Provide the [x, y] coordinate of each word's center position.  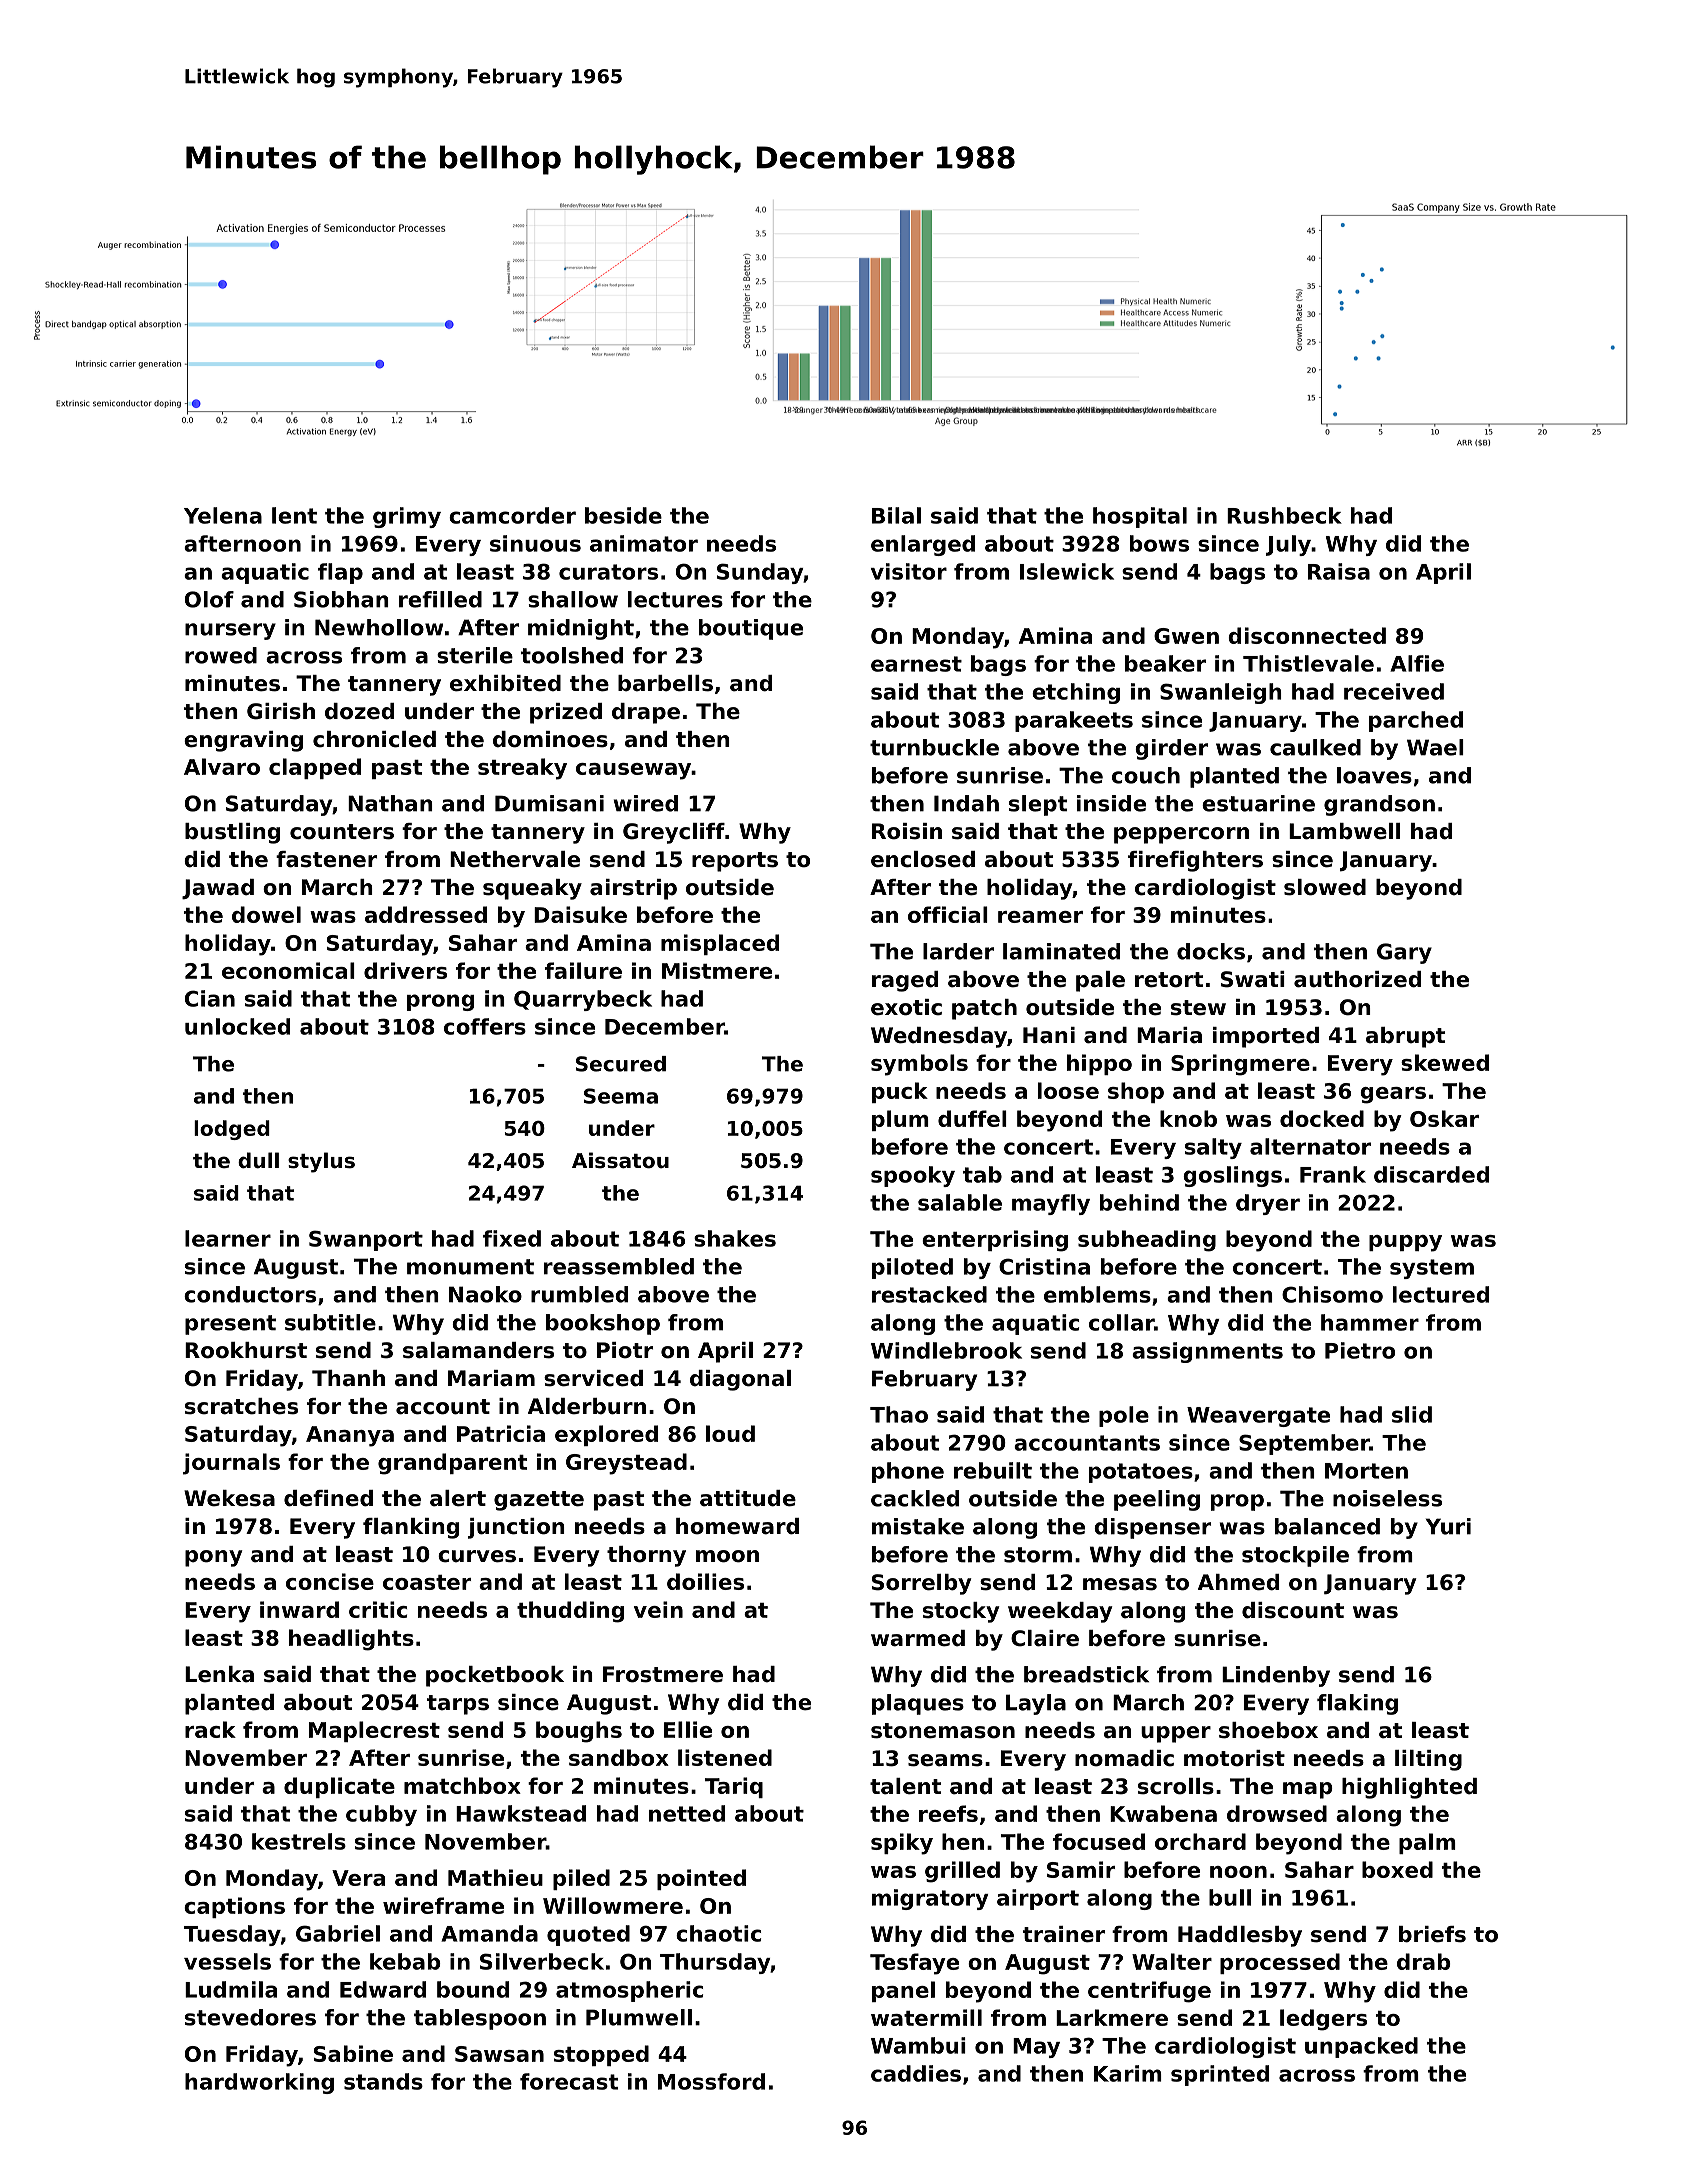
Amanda [489, 1933]
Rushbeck [1284, 515]
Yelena [223, 515]
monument [470, 1267]
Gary [1404, 953]
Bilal [896, 515]
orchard [1200, 1841]
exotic [906, 1007]
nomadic [1124, 1758]
